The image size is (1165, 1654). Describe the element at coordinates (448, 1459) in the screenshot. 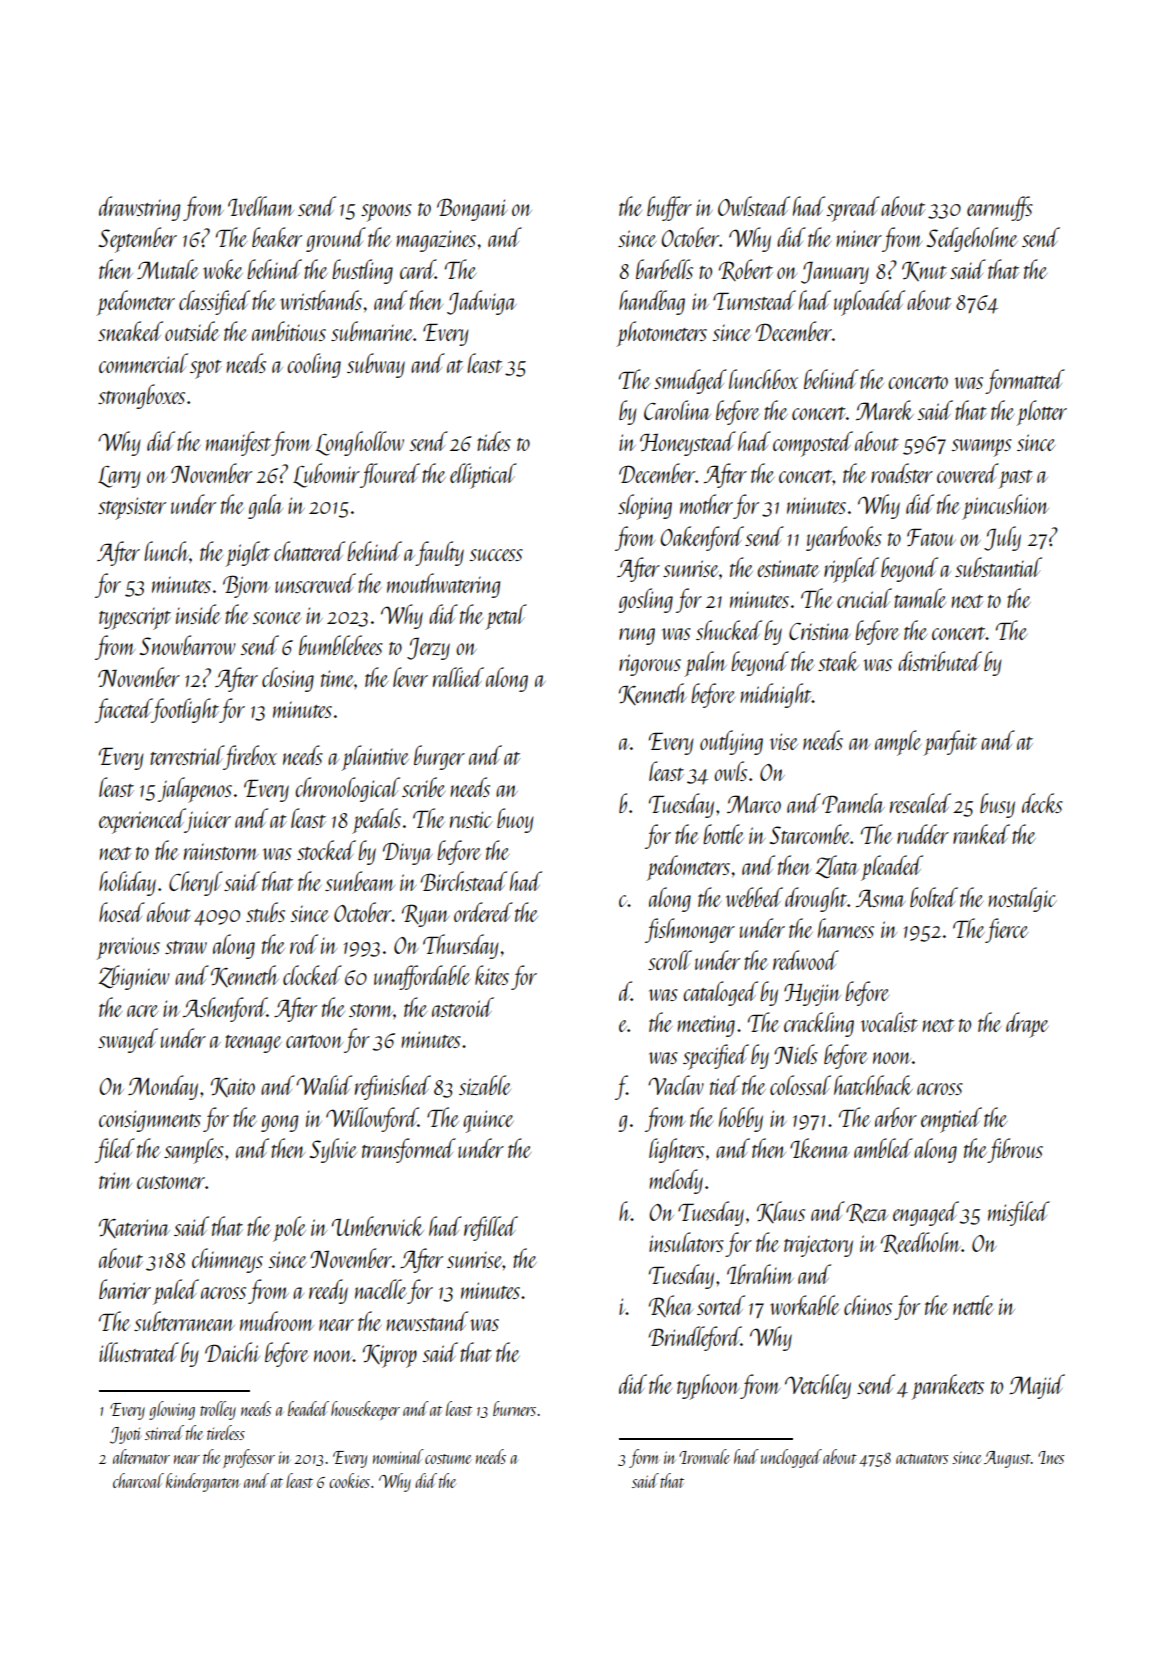

I see `costume` at that location.
